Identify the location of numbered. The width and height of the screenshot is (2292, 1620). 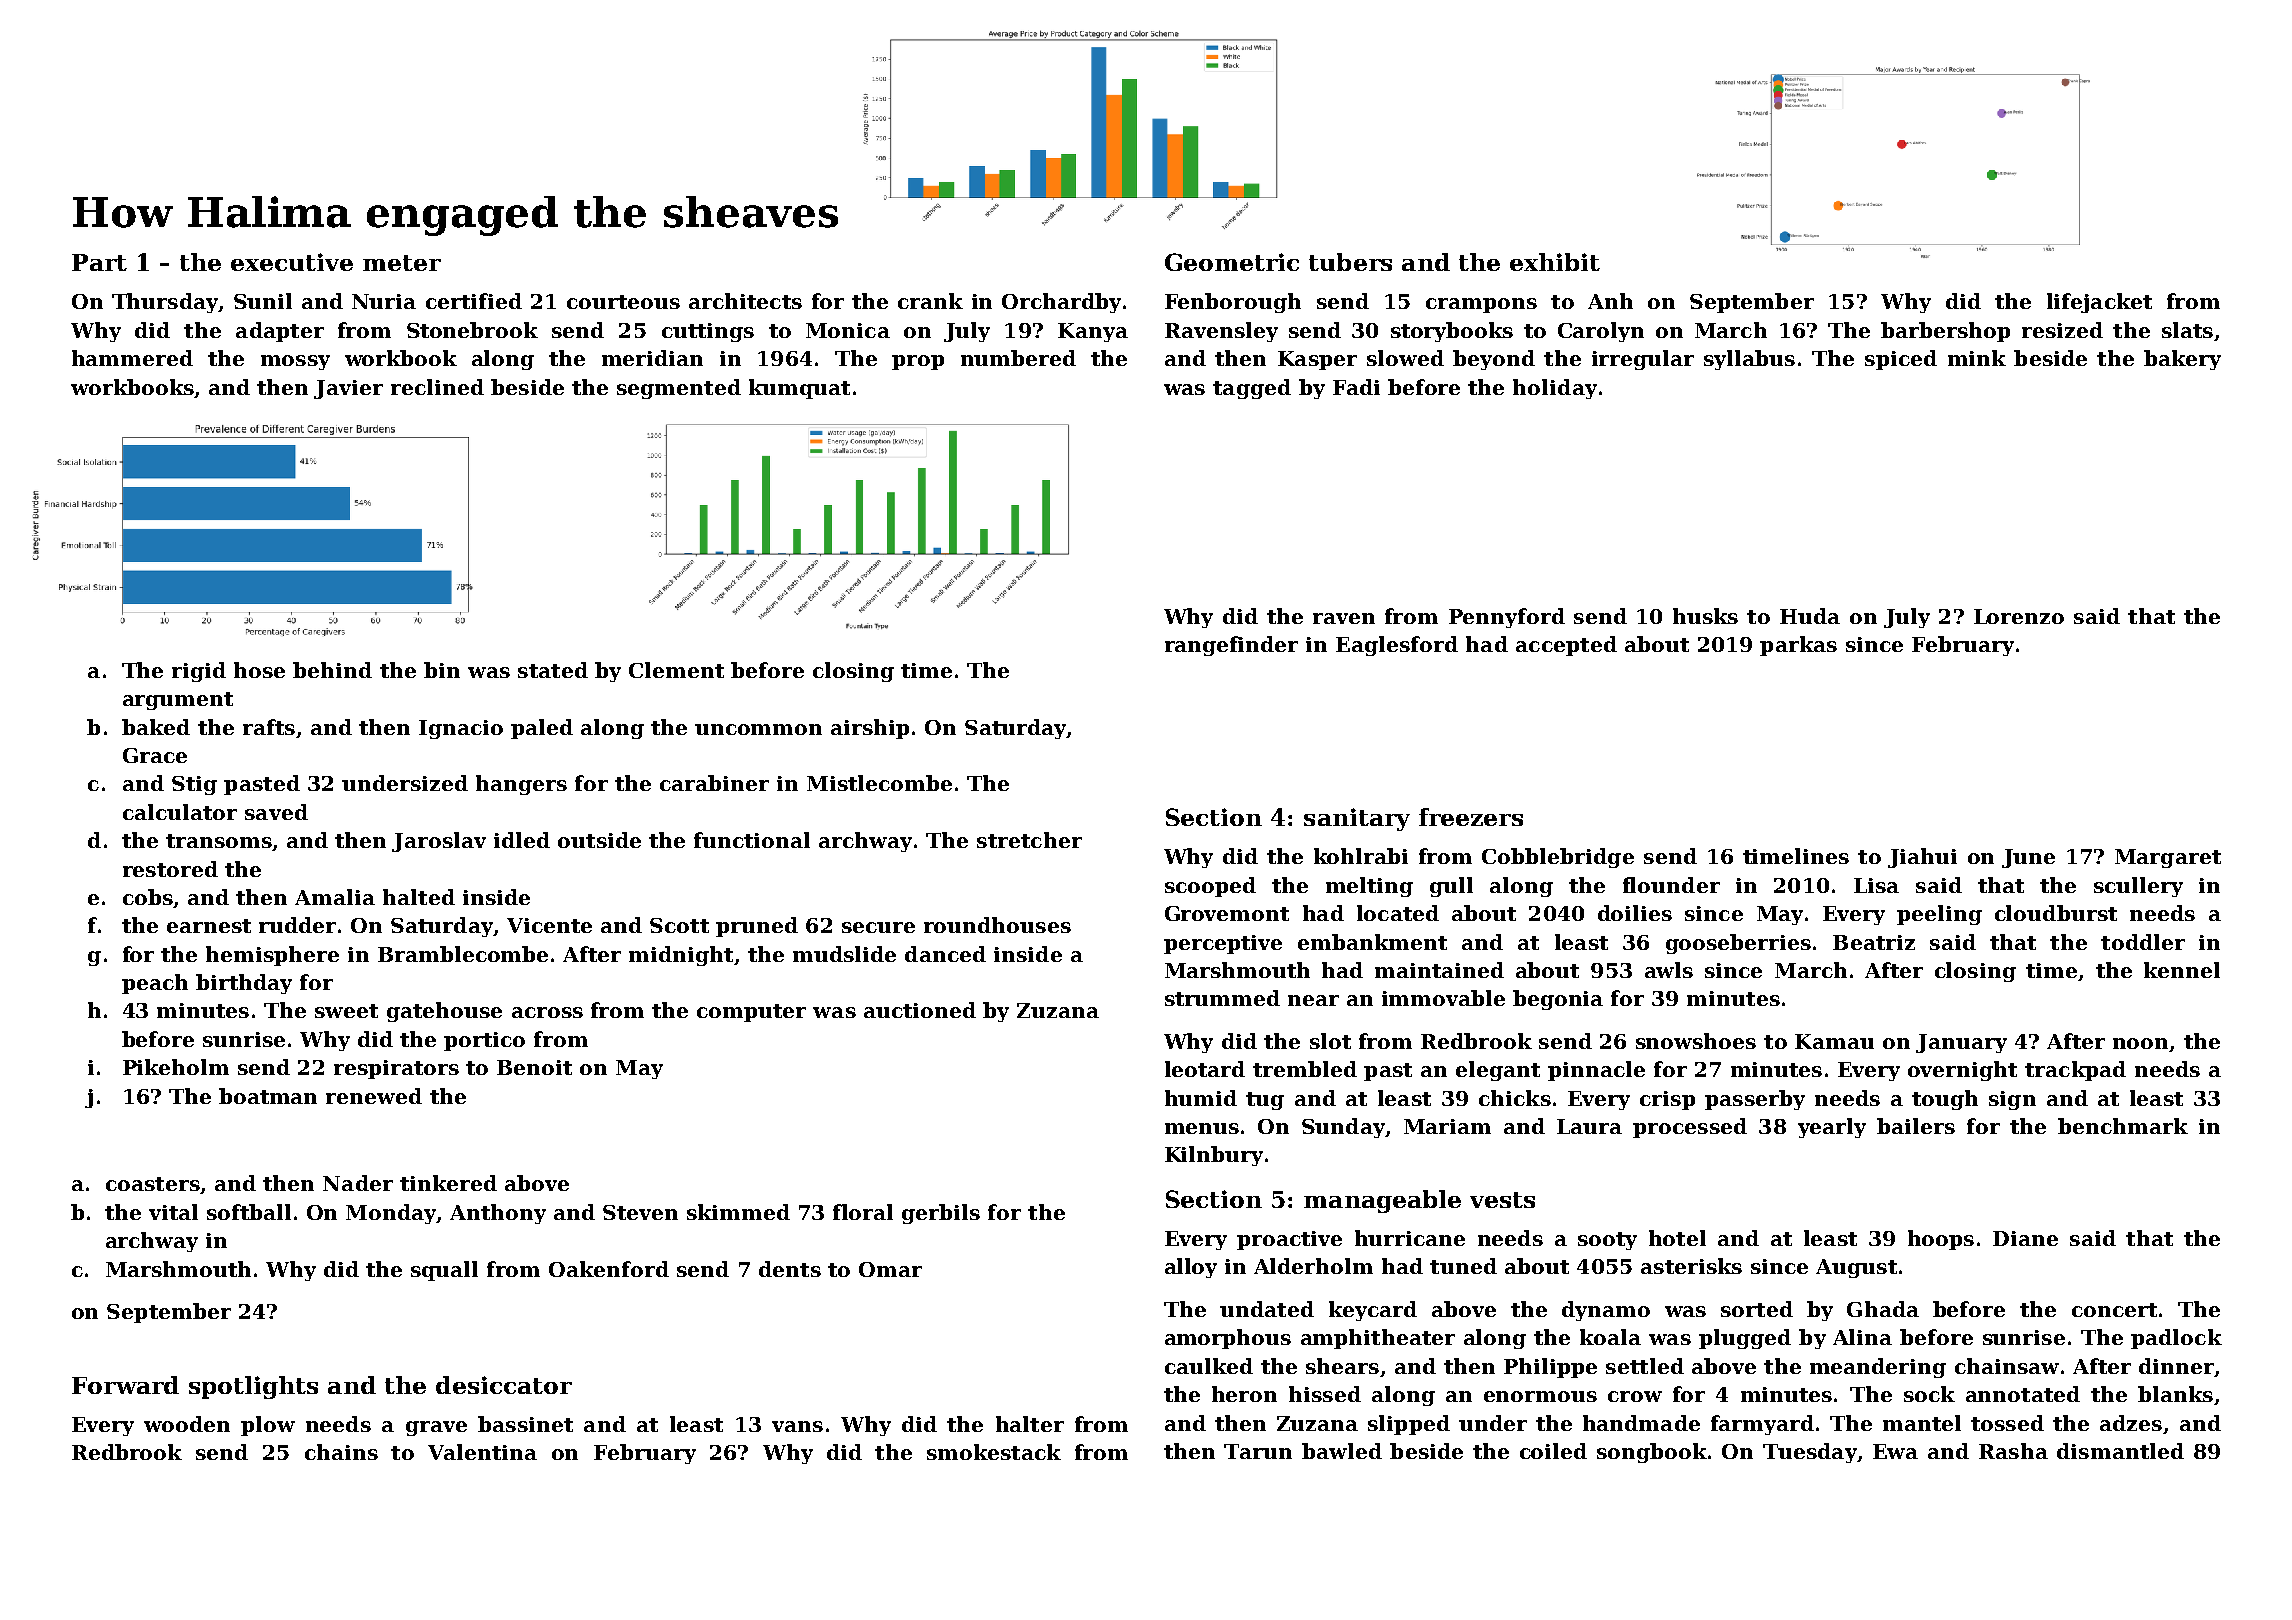
(1018, 358).
